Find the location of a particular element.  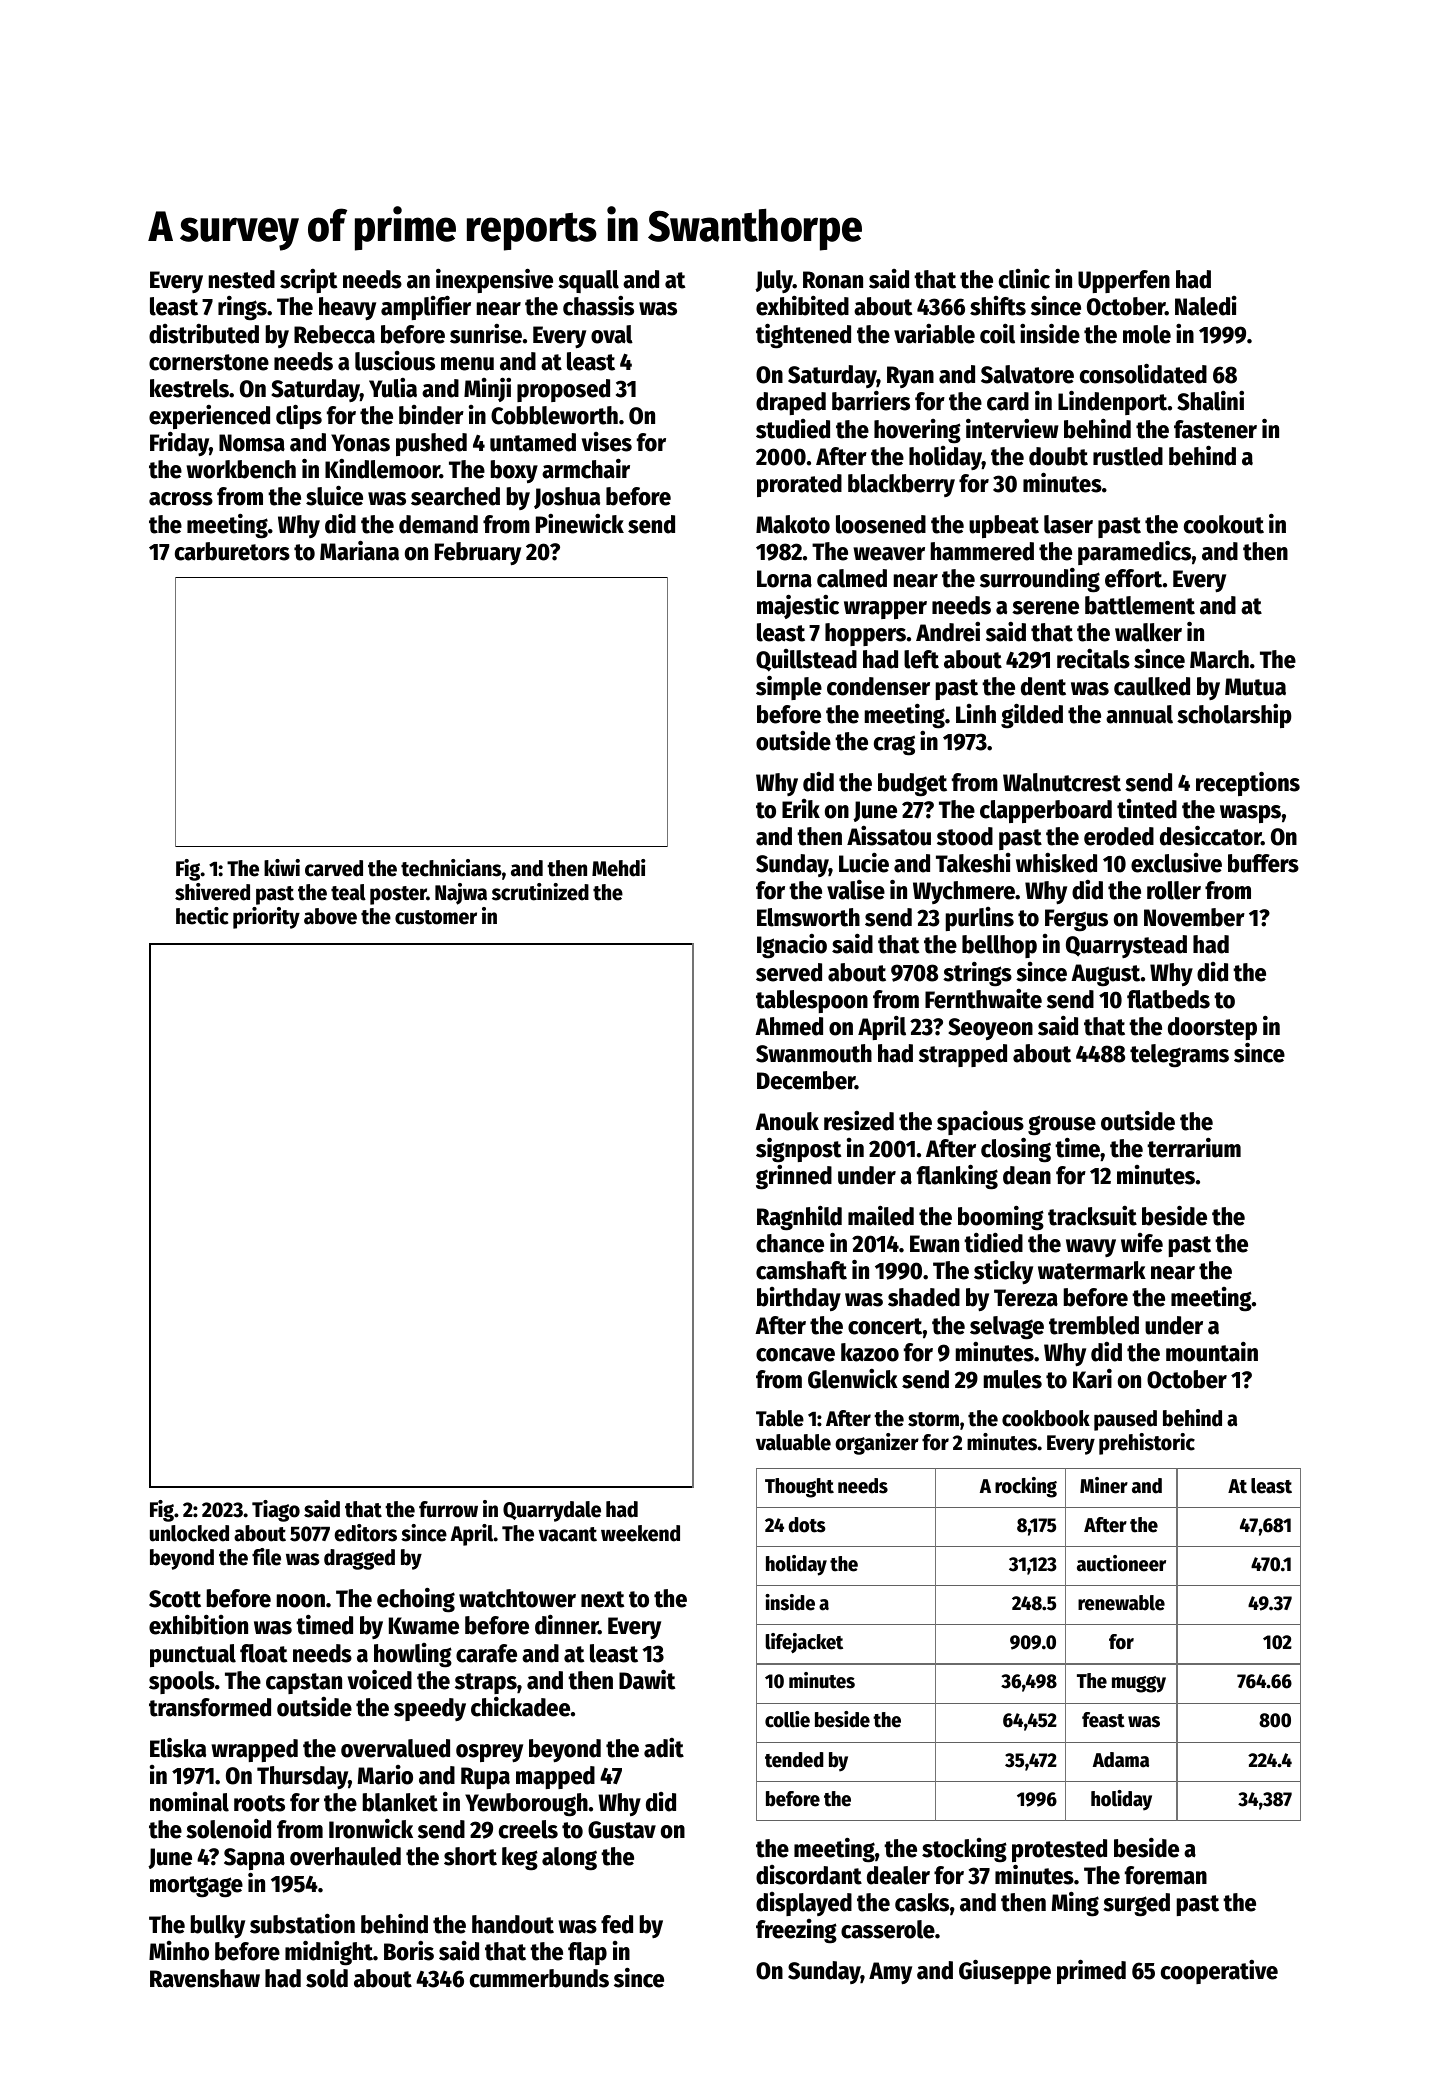

sold is located at coordinates (327, 1978).
